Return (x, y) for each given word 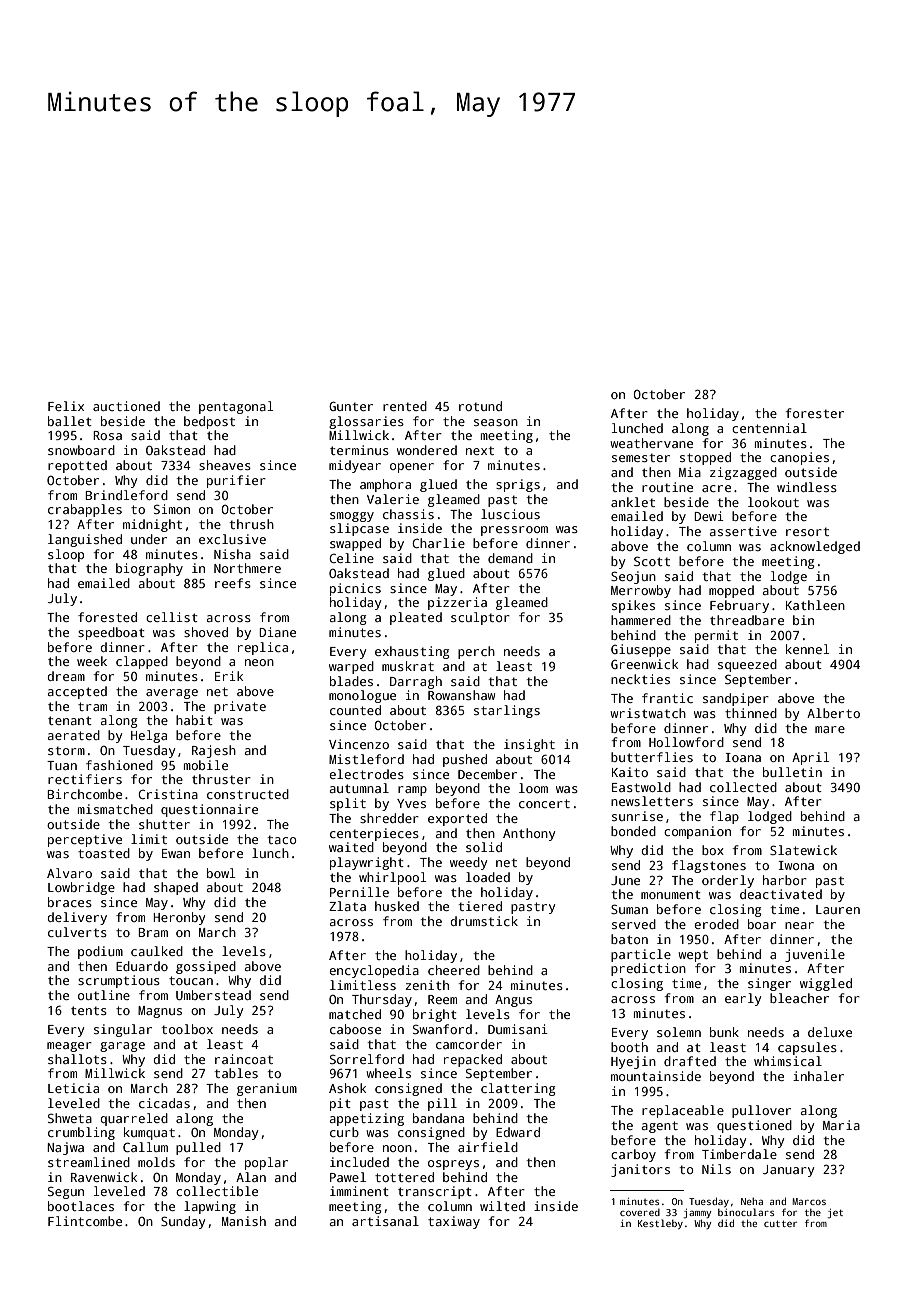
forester (815, 413)
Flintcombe (85, 1221)
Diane (277, 632)
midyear (355, 466)
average (172, 694)
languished (85, 540)
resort (807, 532)
